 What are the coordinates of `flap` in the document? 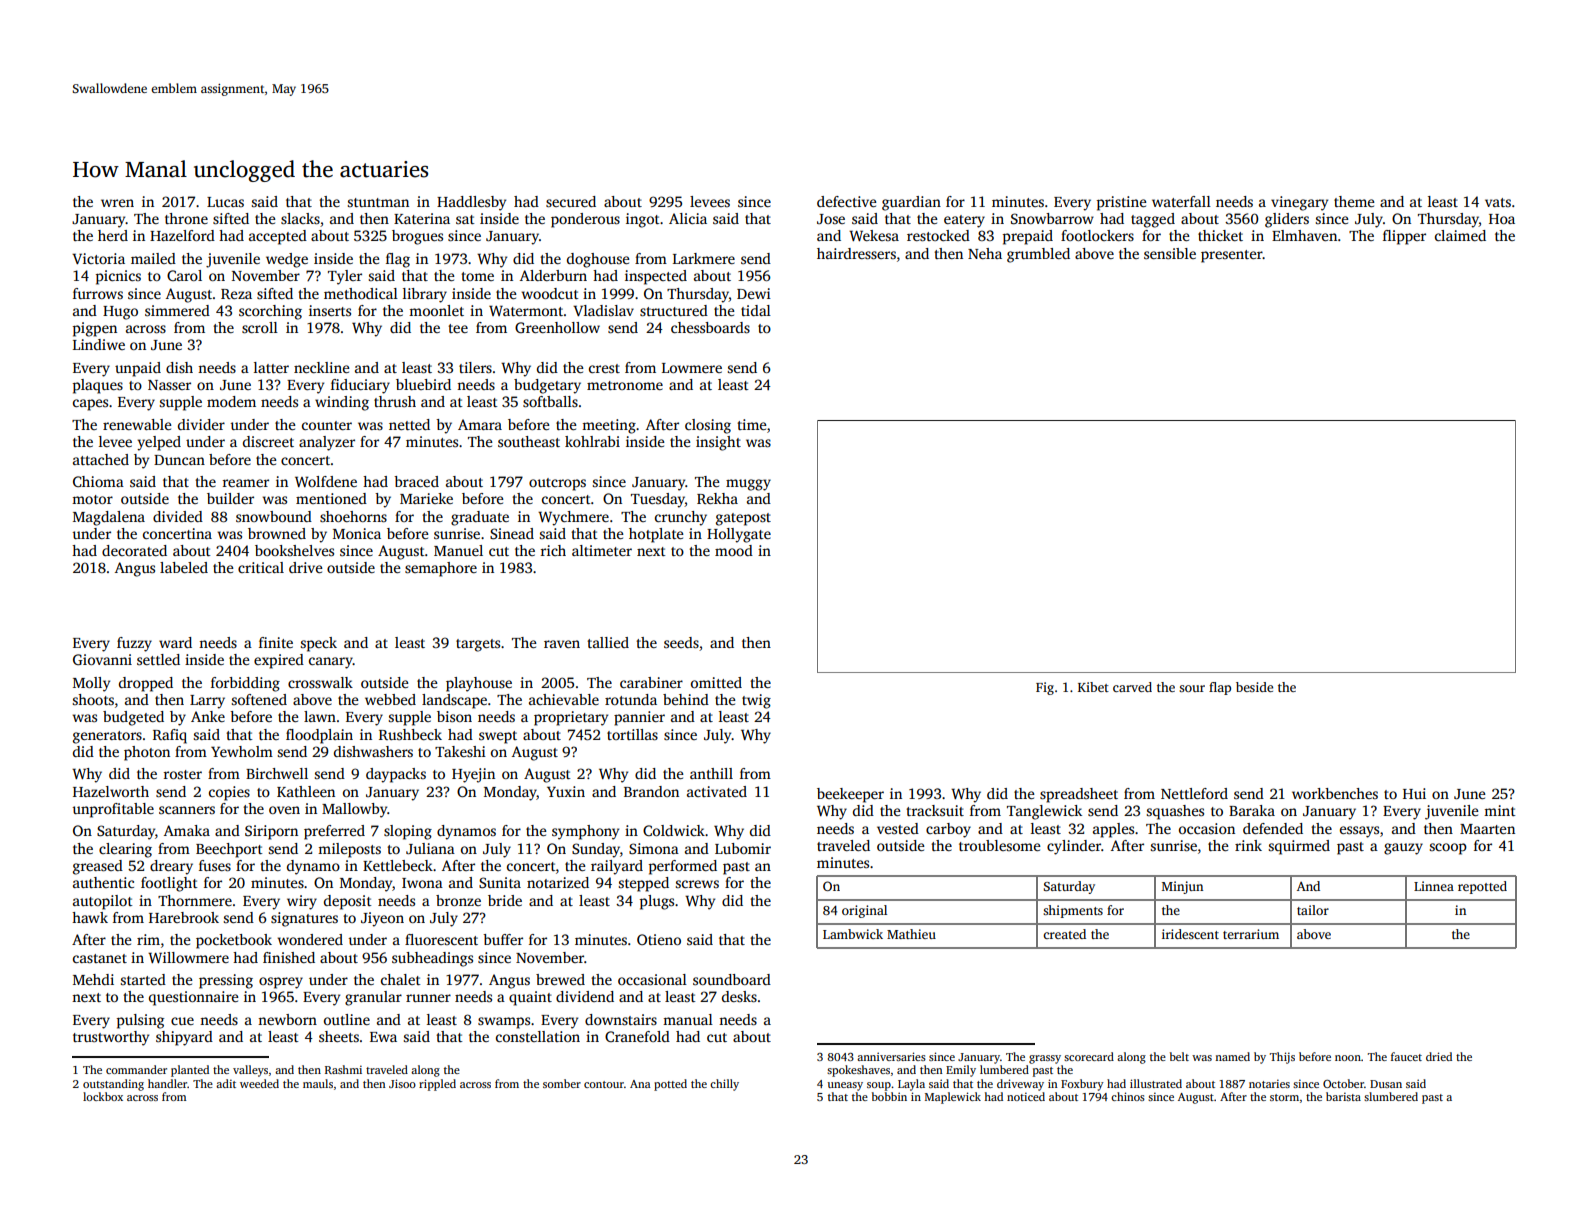 It's located at (1220, 688).
